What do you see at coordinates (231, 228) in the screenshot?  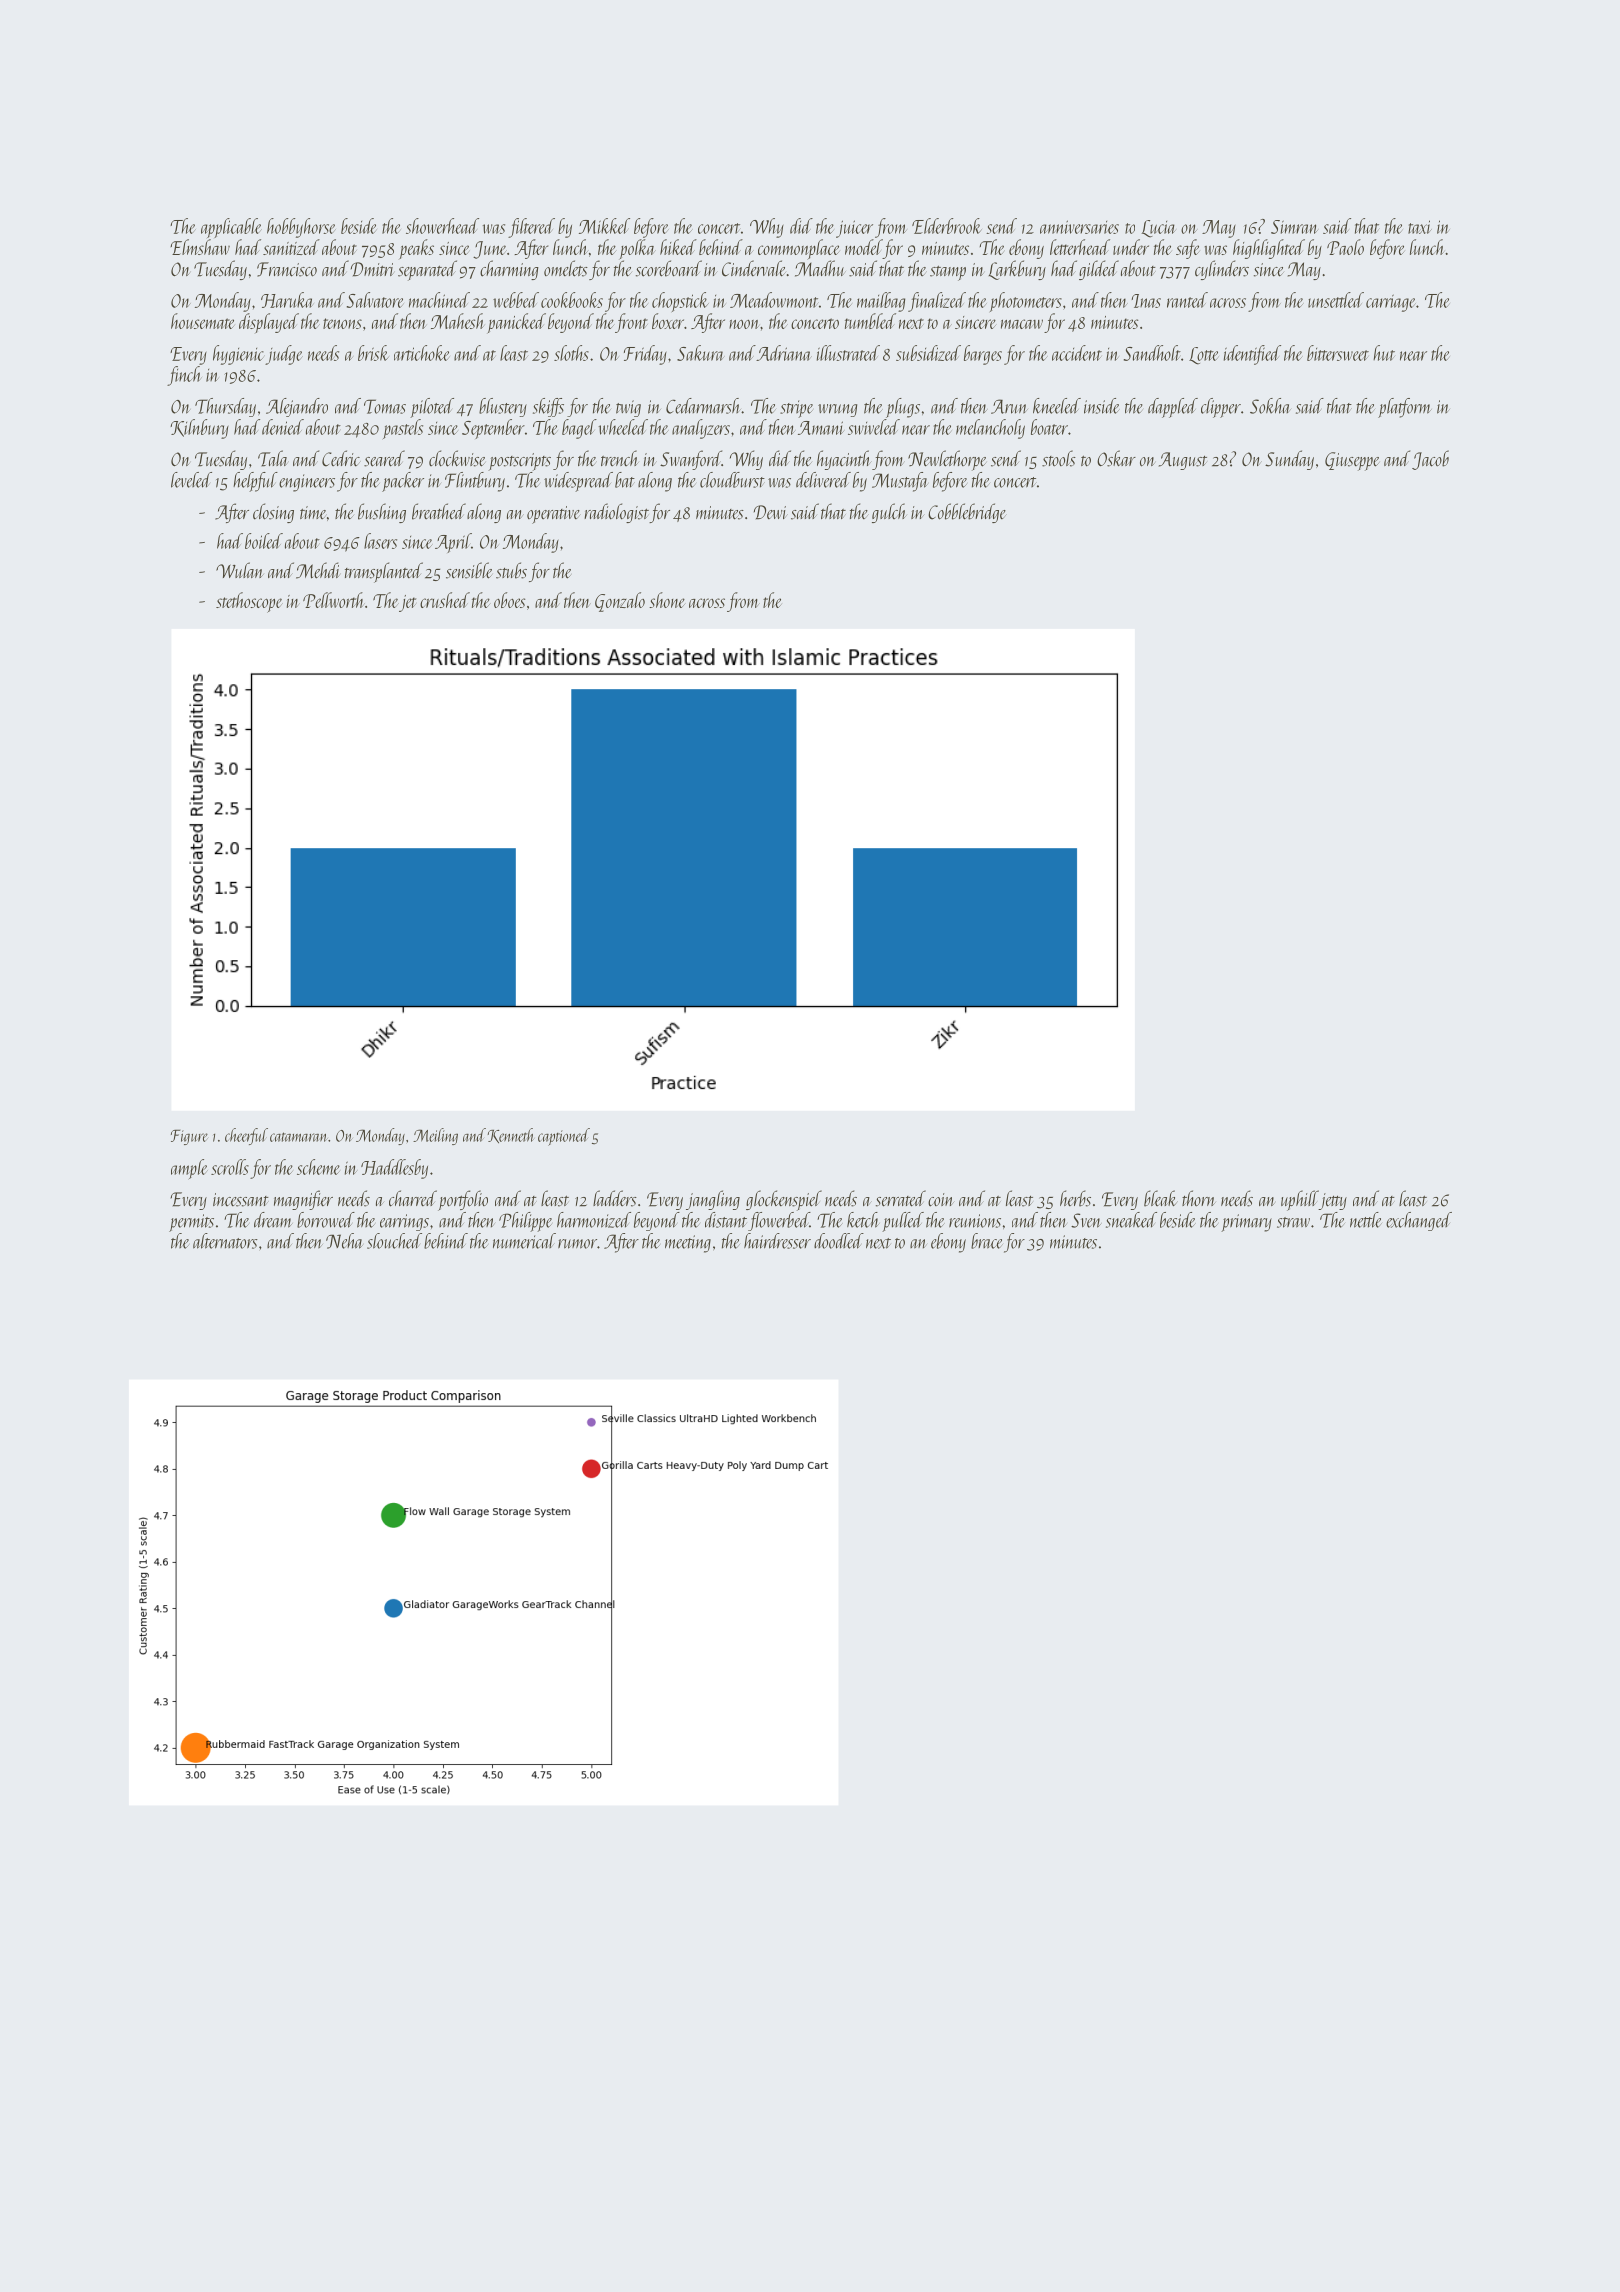 I see `applicable` at bounding box center [231, 228].
